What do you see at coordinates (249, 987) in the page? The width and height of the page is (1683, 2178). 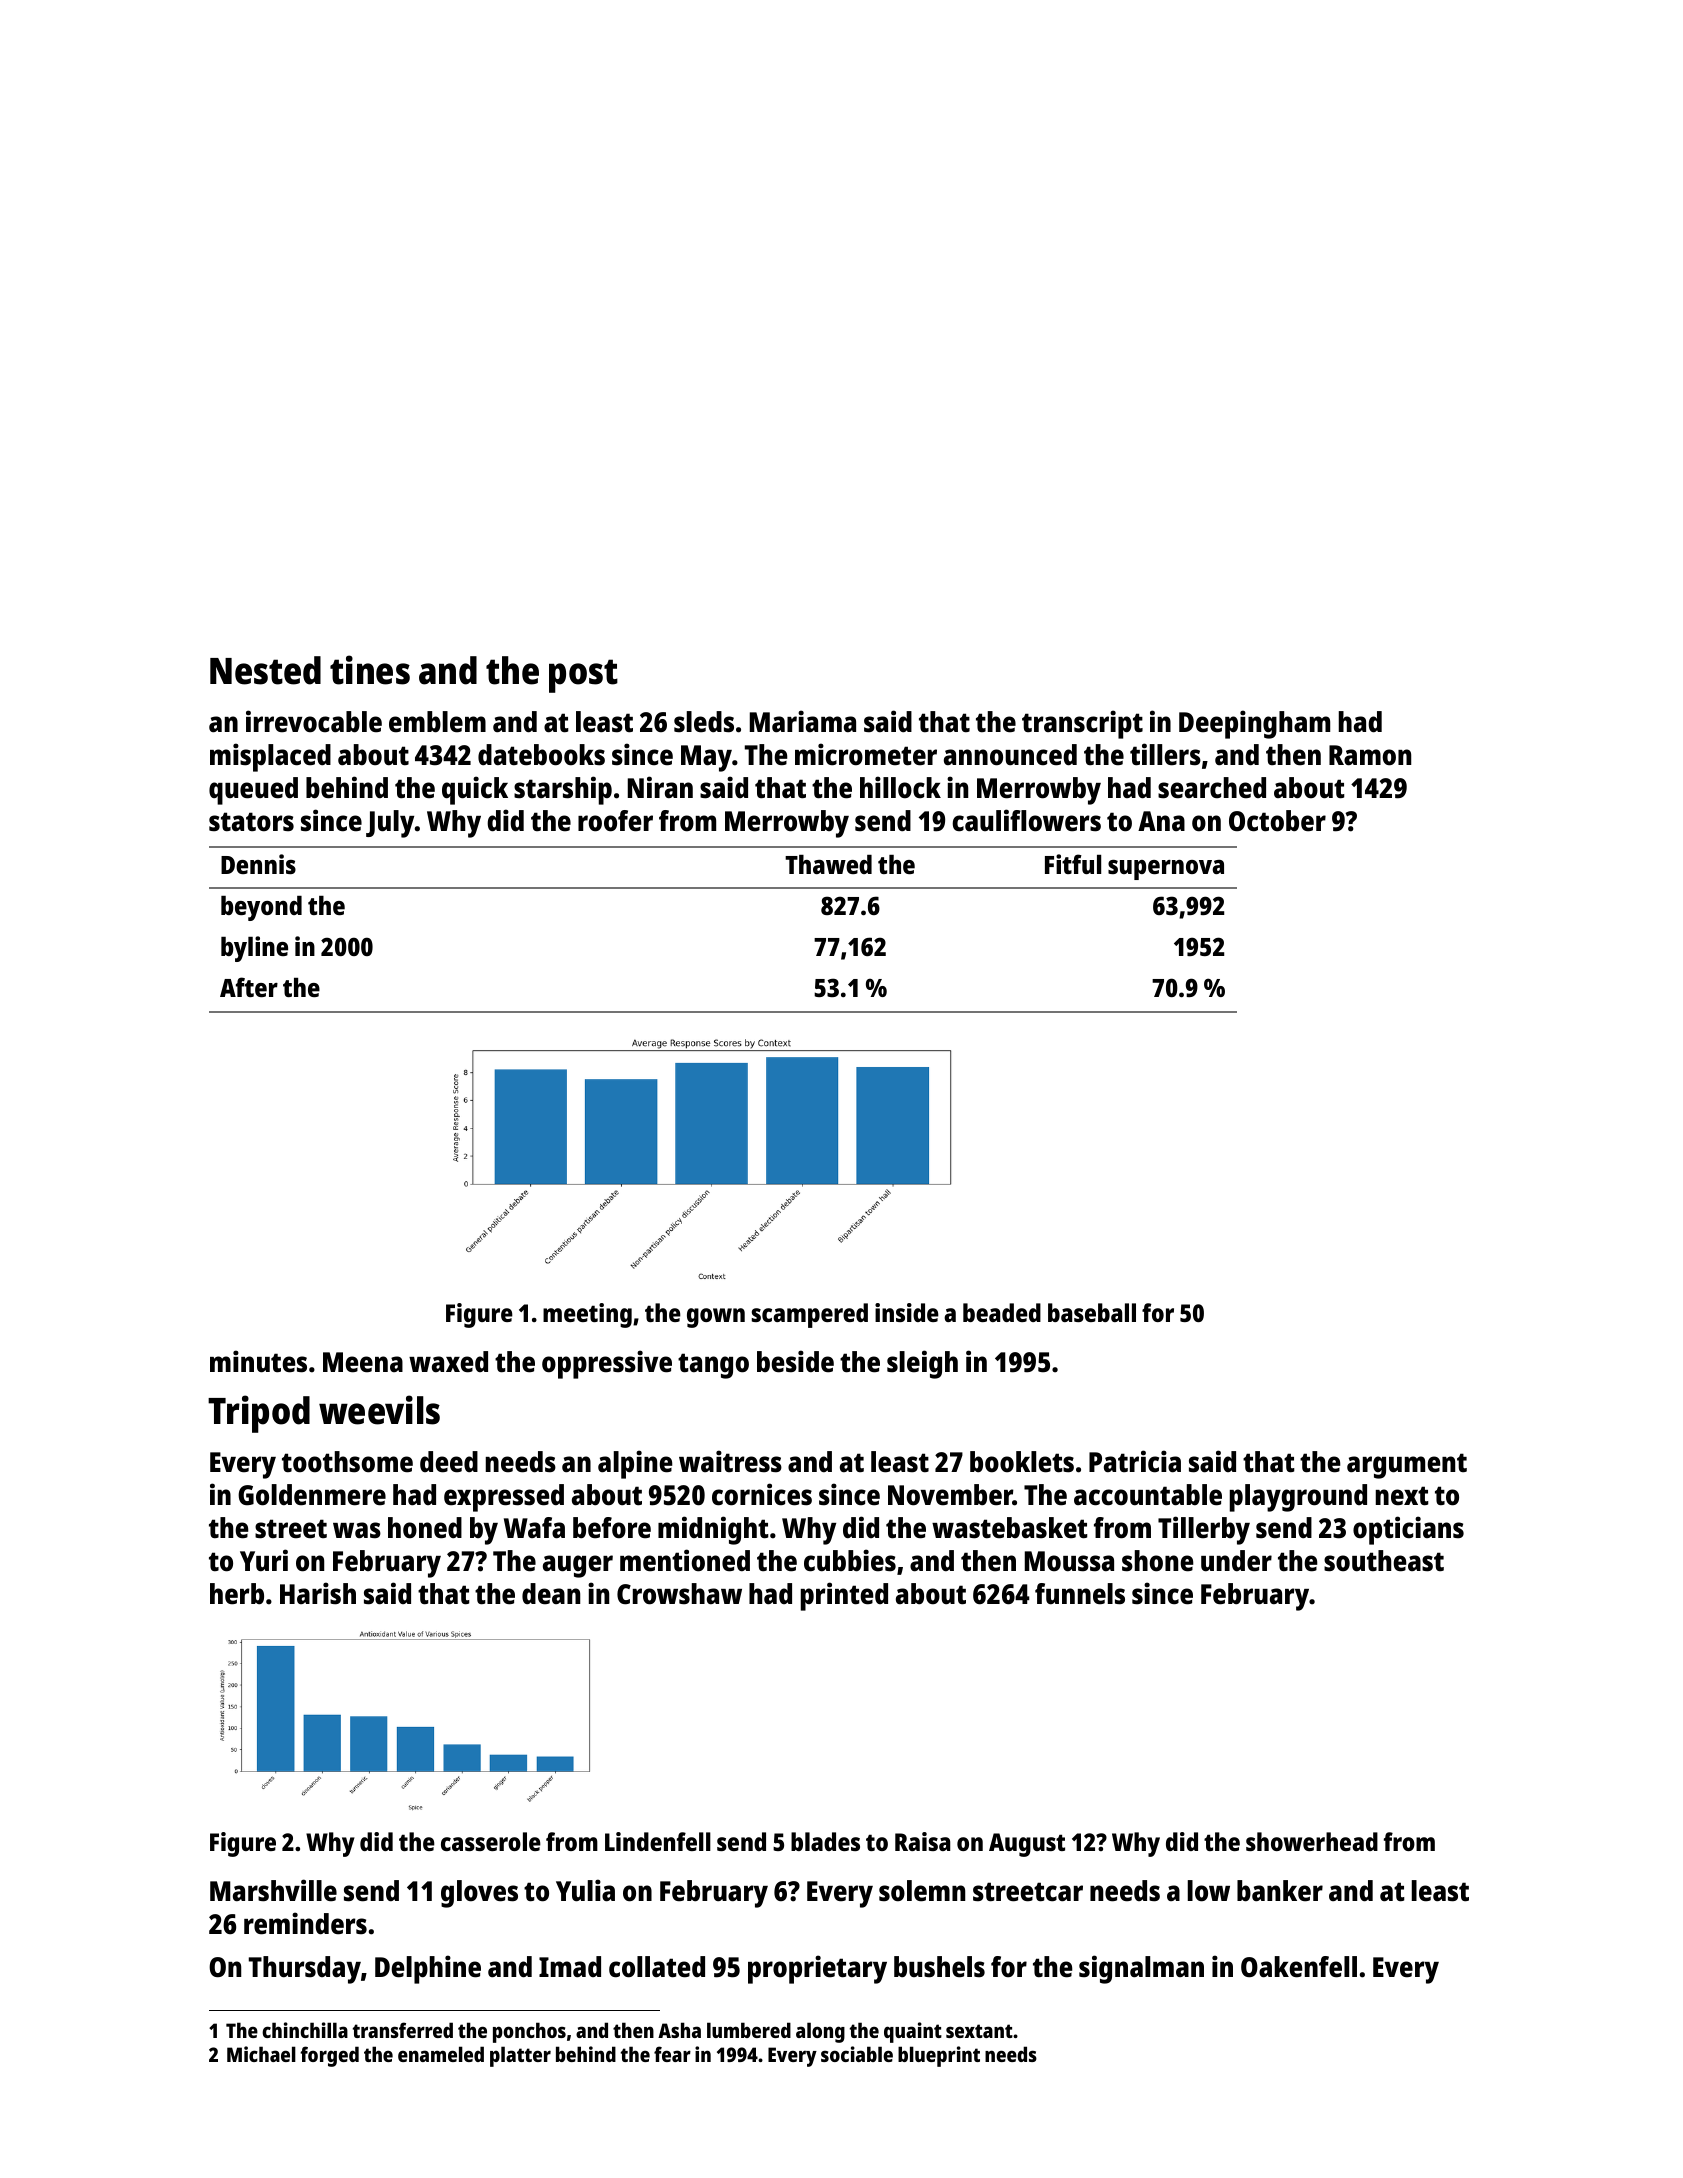 I see `After` at bounding box center [249, 987].
